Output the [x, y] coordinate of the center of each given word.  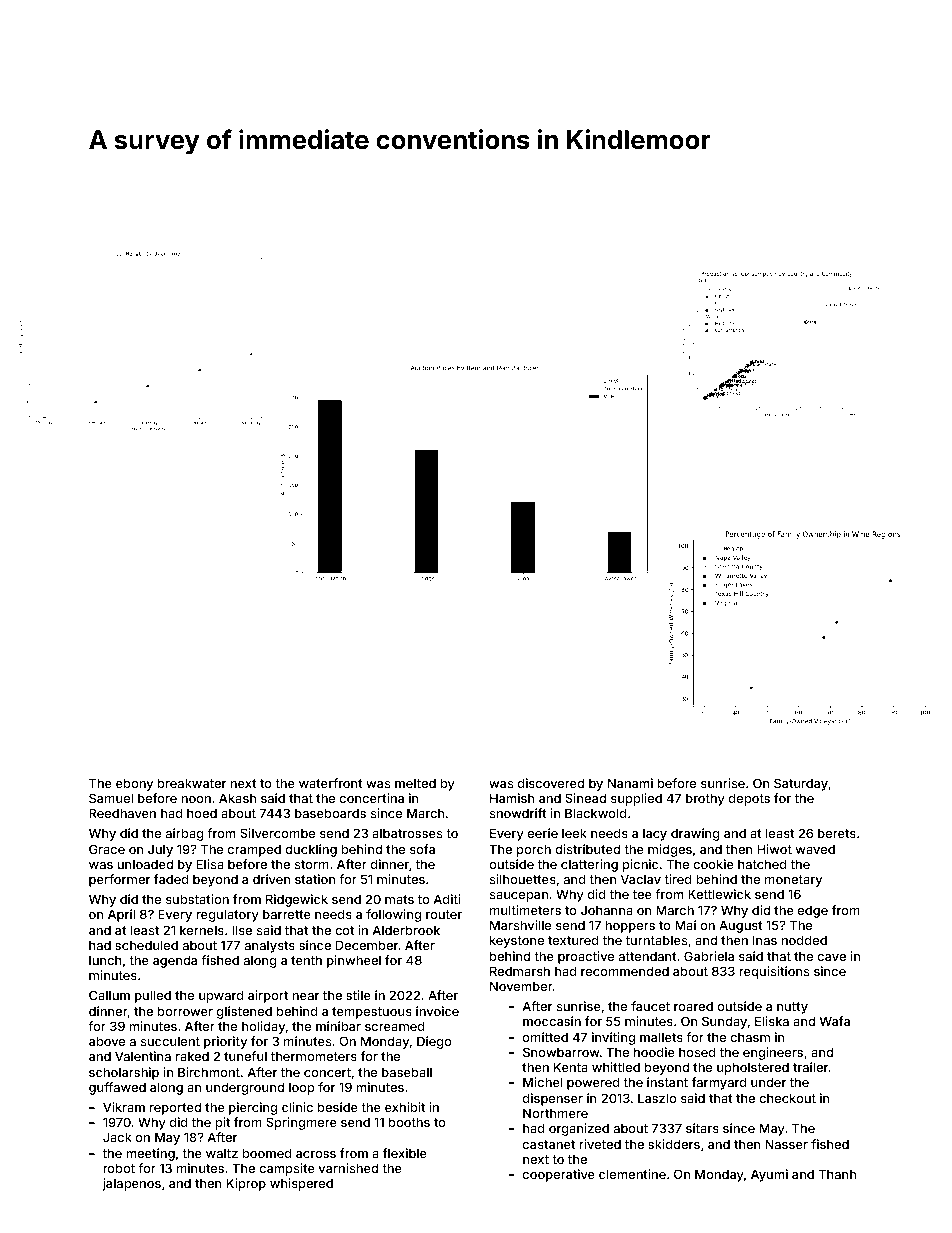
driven [271, 879]
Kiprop [246, 1184]
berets [837, 833]
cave [832, 957]
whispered [301, 1184]
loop [302, 1088]
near [305, 996]
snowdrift [518, 813]
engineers [773, 1053]
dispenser [553, 1099]
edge [813, 911]
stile [358, 995]
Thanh [837, 1174]
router [444, 914]
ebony [134, 784]
